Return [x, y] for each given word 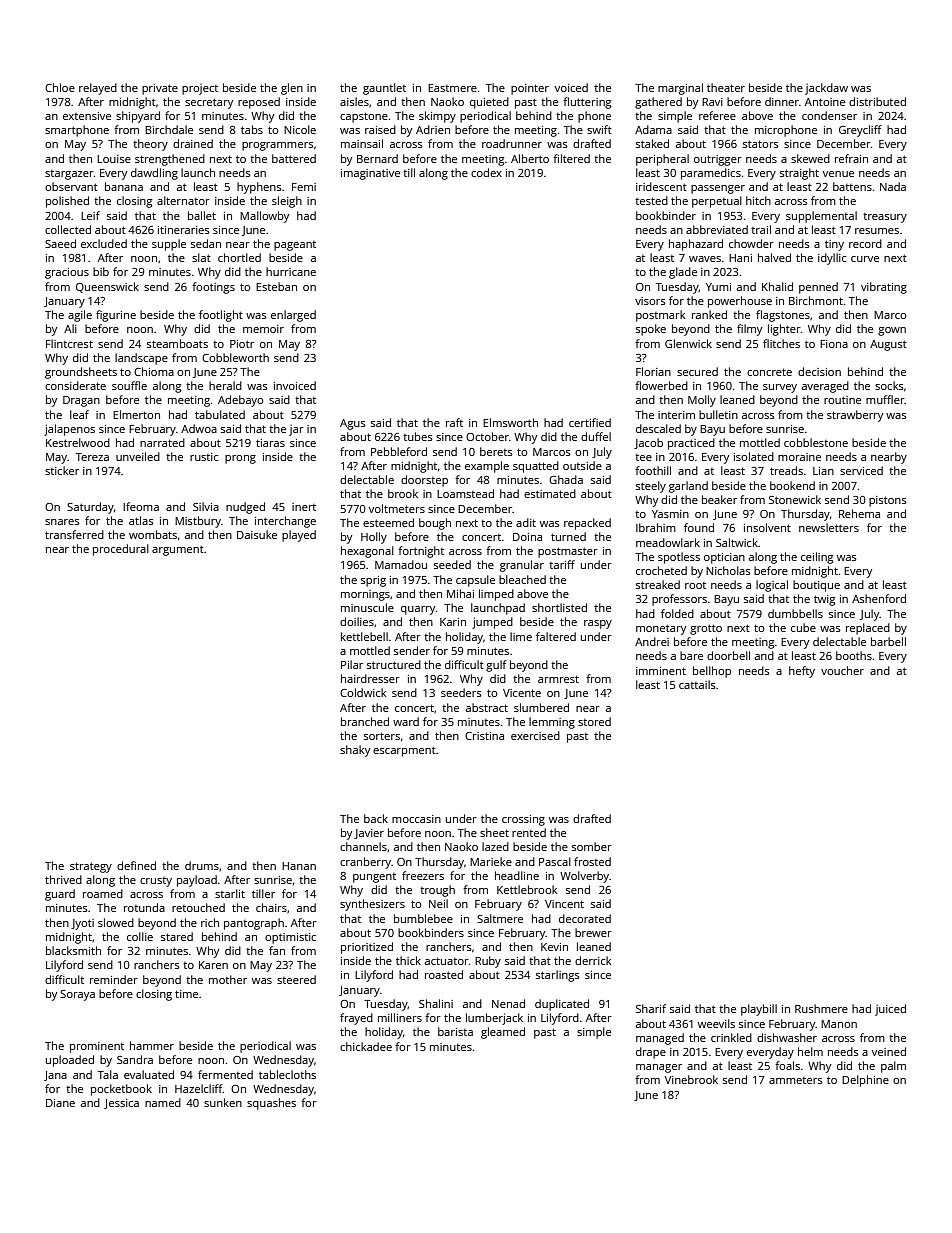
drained [193, 143]
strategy [91, 867]
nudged [245, 508]
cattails [697, 684]
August [888, 345]
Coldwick [363, 692]
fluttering [587, 103]
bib [101, 271]
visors [650, 301]
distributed [877, 101]
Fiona [834, 344]
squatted [536, 467]
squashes [271, 1104]
